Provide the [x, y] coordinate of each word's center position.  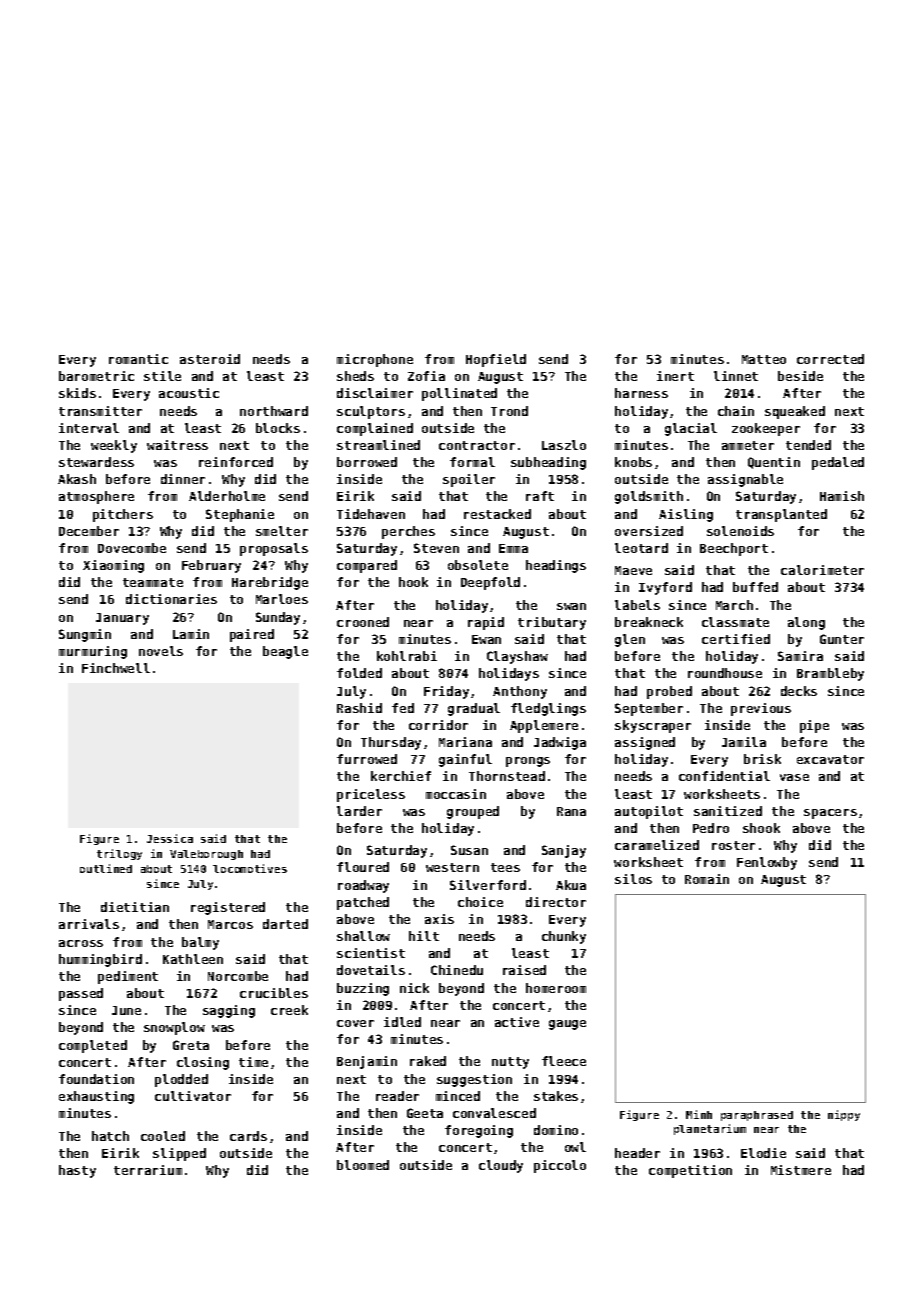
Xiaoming [113, 566]
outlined [106, 868]
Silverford [488, 885]
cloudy [501, 1166]
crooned [363, 622]
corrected [830, 359]
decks [799, 691]
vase [794, 777]
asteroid [210, 359]
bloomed [363, 1165]
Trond [509, 411]
